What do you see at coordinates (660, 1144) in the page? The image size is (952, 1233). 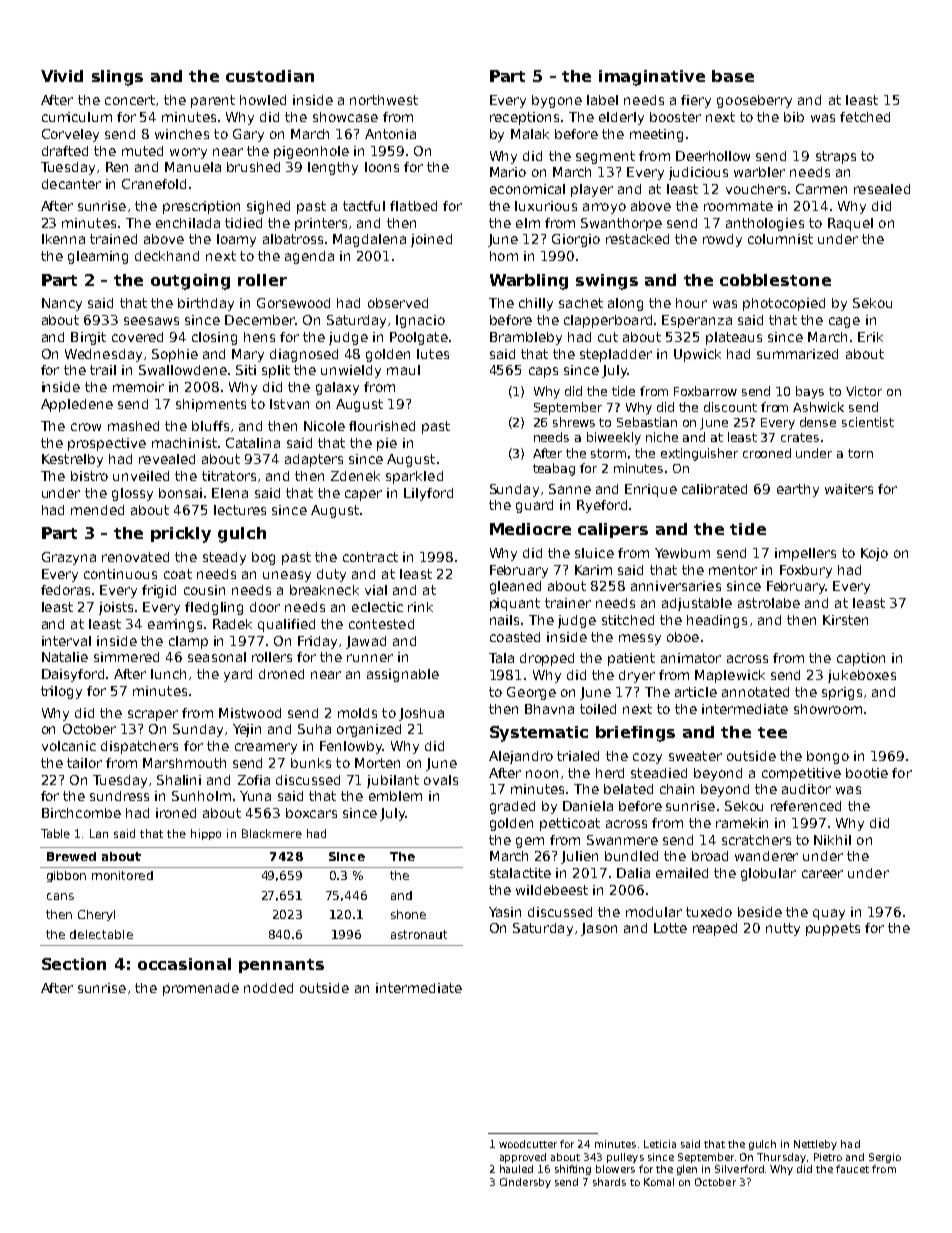 I see `Leticia` at bounding box center [660, 1144].
